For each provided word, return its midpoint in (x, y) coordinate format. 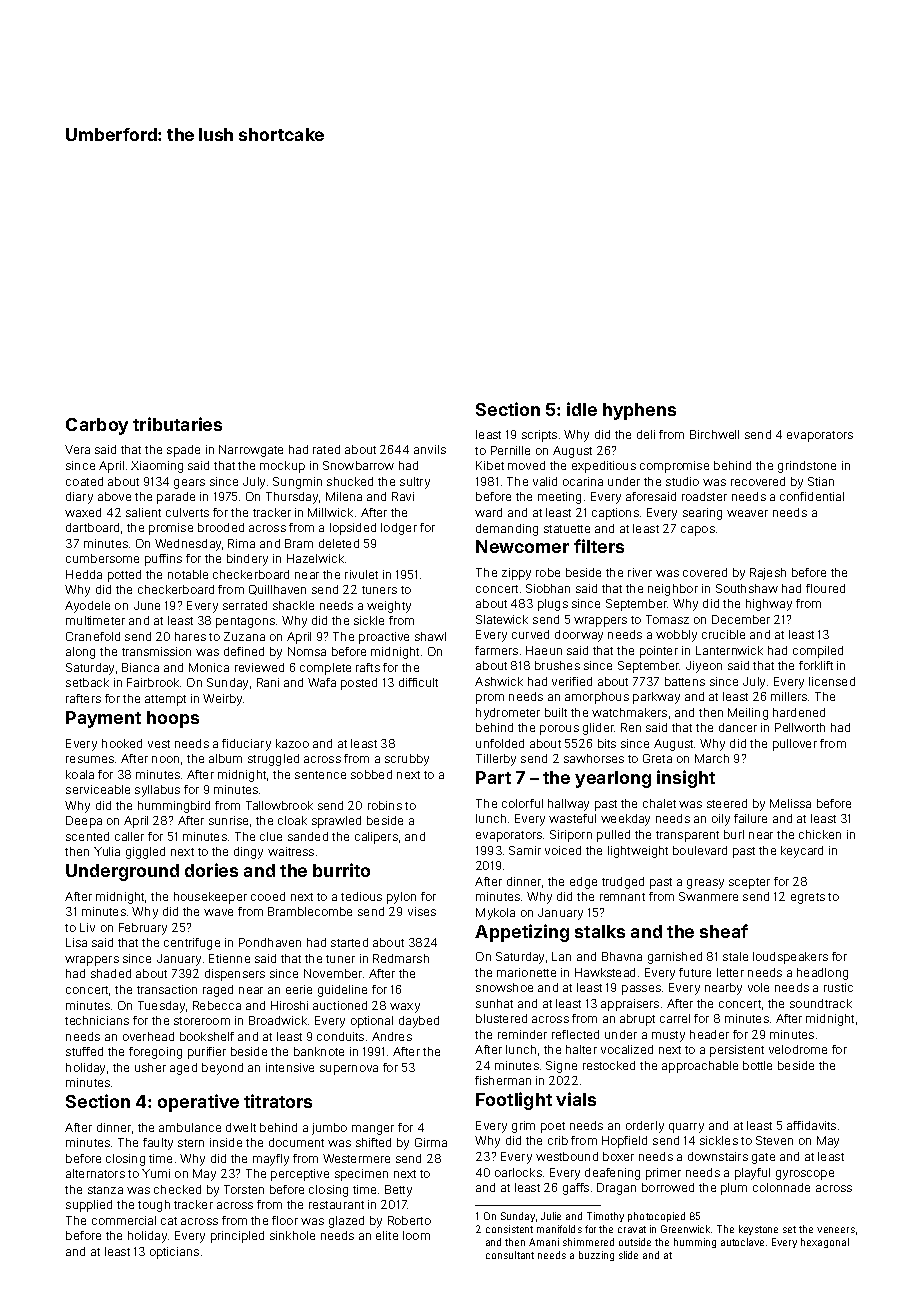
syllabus (157, 791)
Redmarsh (401, 958)
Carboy (97, 426)
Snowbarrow (358, 465)
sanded (308, 836)
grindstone (807, 467)
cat (169, 1221)
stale (735, 956)
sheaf (724, 931)
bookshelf (207, 1036)
